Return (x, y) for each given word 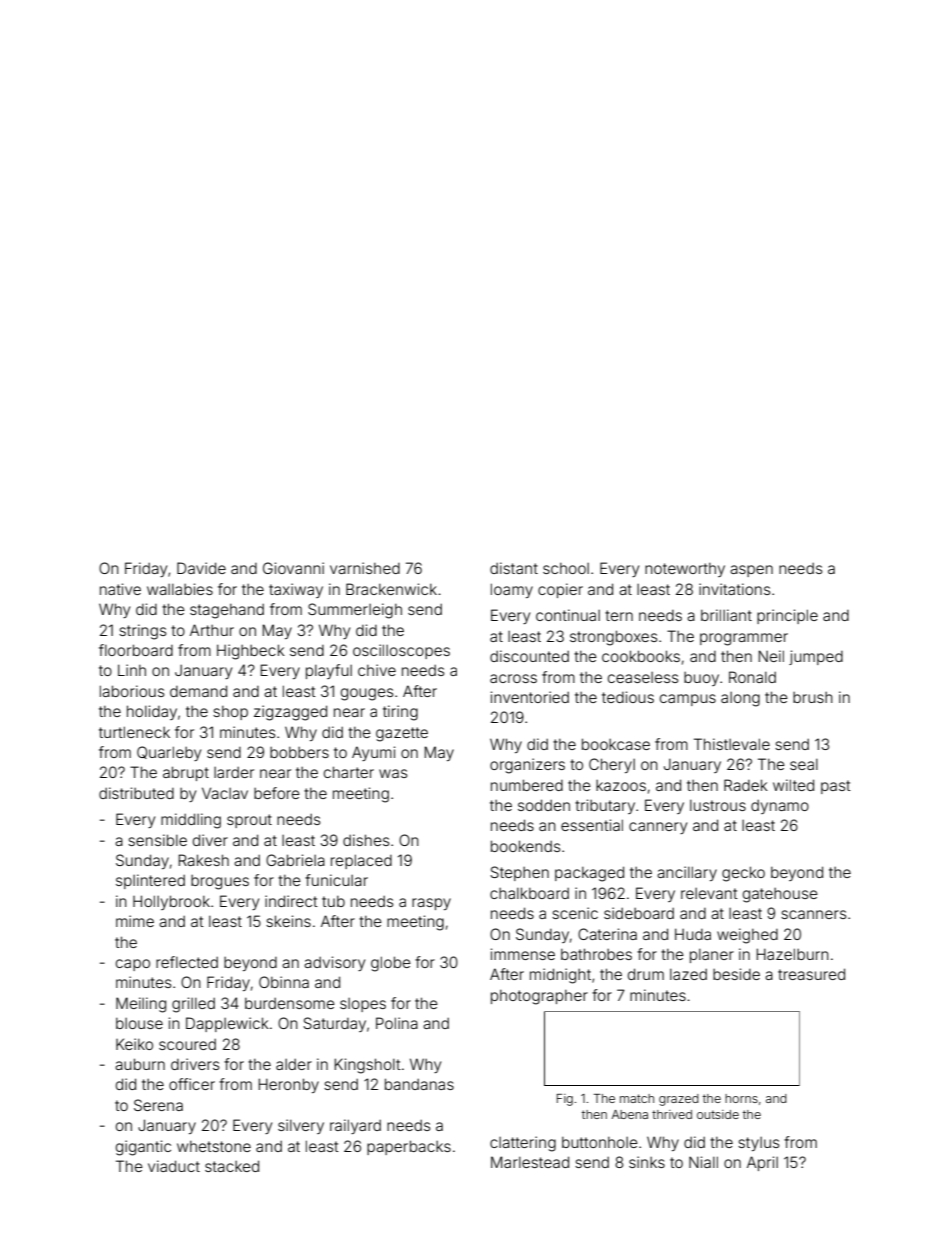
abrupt (186, 773)
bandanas (419, 1084)
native (120, 589)
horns (741, 1098)
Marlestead (530, 1162)
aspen (751, 571)
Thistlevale (732, 744)
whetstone (214, 1146)
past (836, 787)
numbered (527, 785)
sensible (157, 840)
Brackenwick (391, 589)
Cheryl (612, 765)
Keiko (134, 1044)
